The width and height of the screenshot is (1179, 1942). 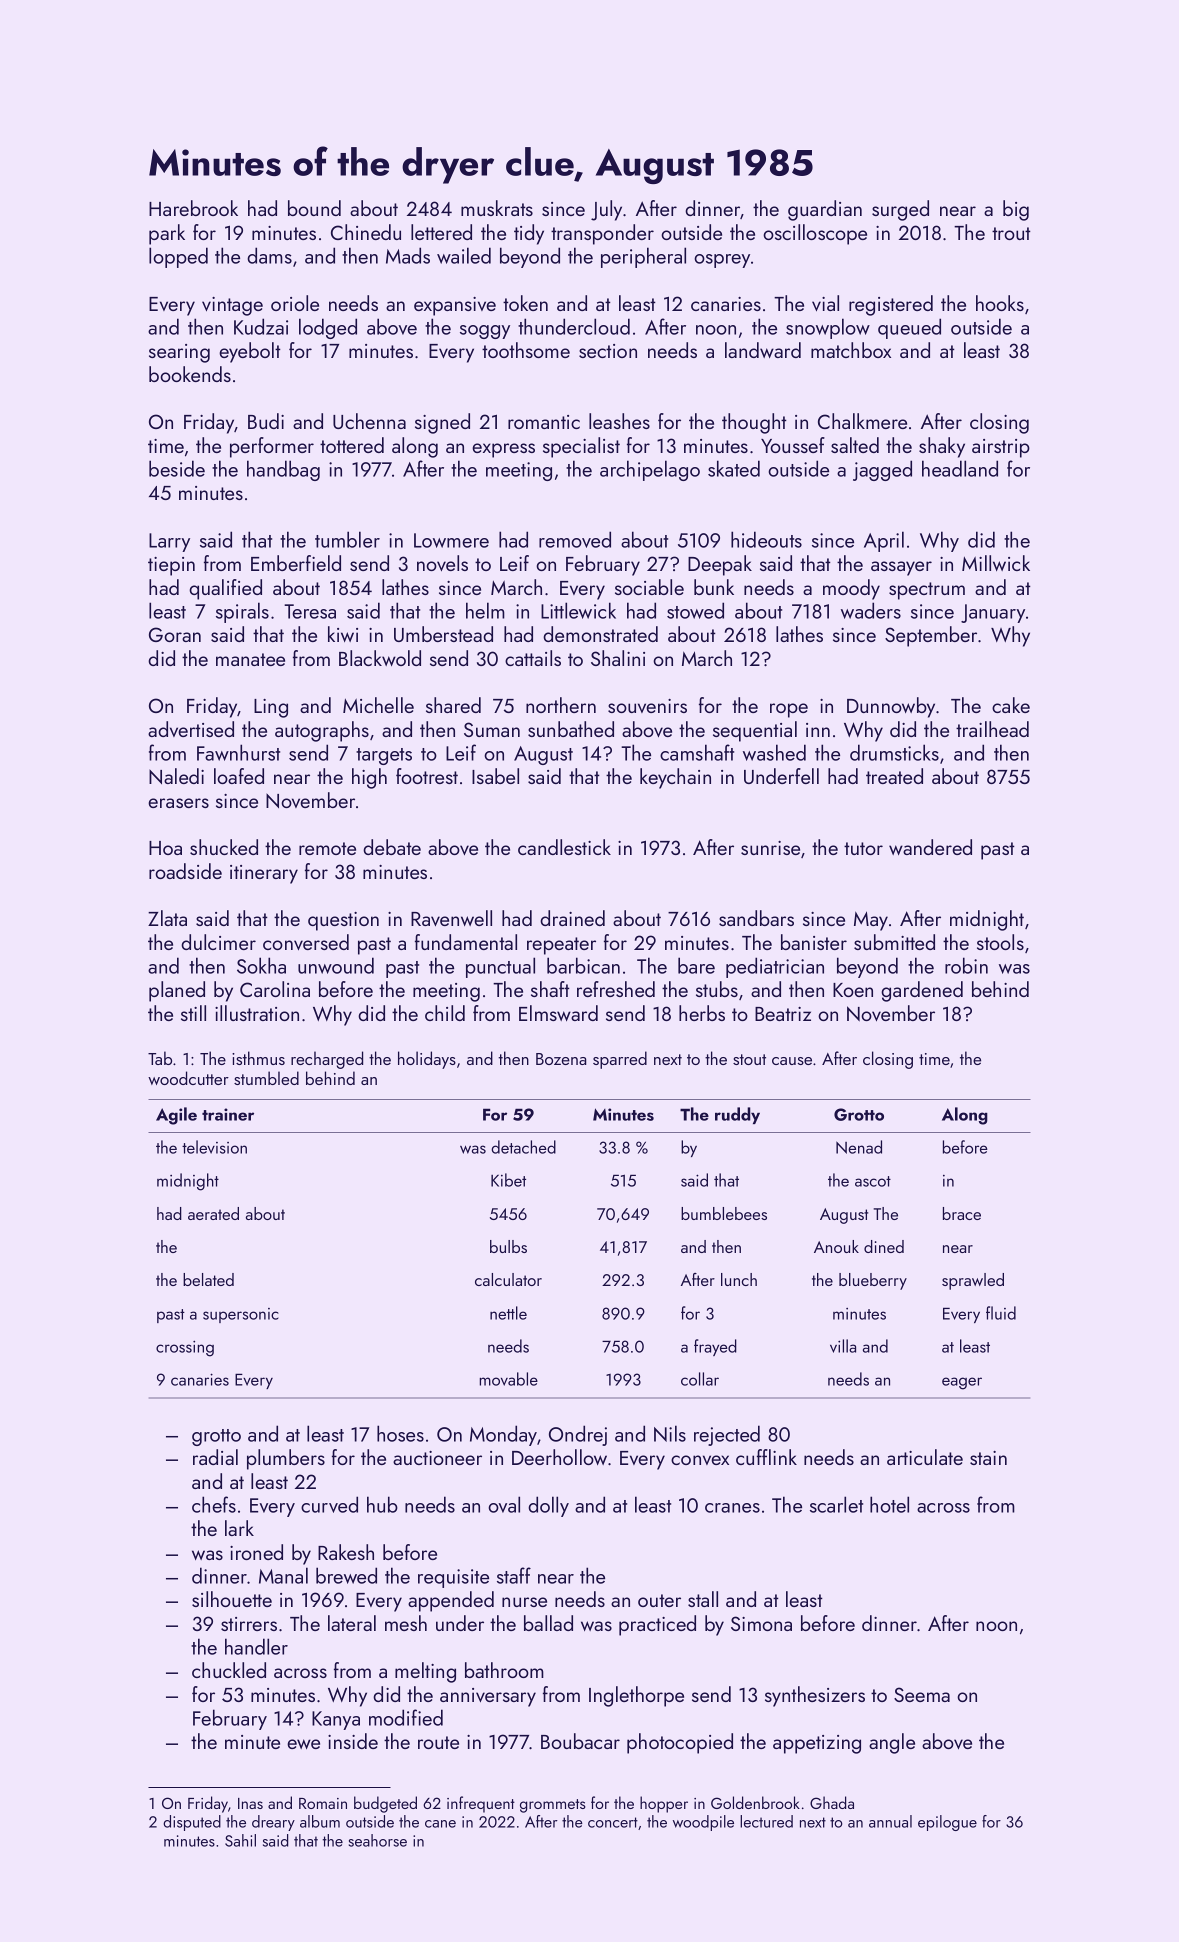 What do you see at coordinates (229, 1670) in the screenshot?
I see `chuckled` at bounding box center [229, 1670].
